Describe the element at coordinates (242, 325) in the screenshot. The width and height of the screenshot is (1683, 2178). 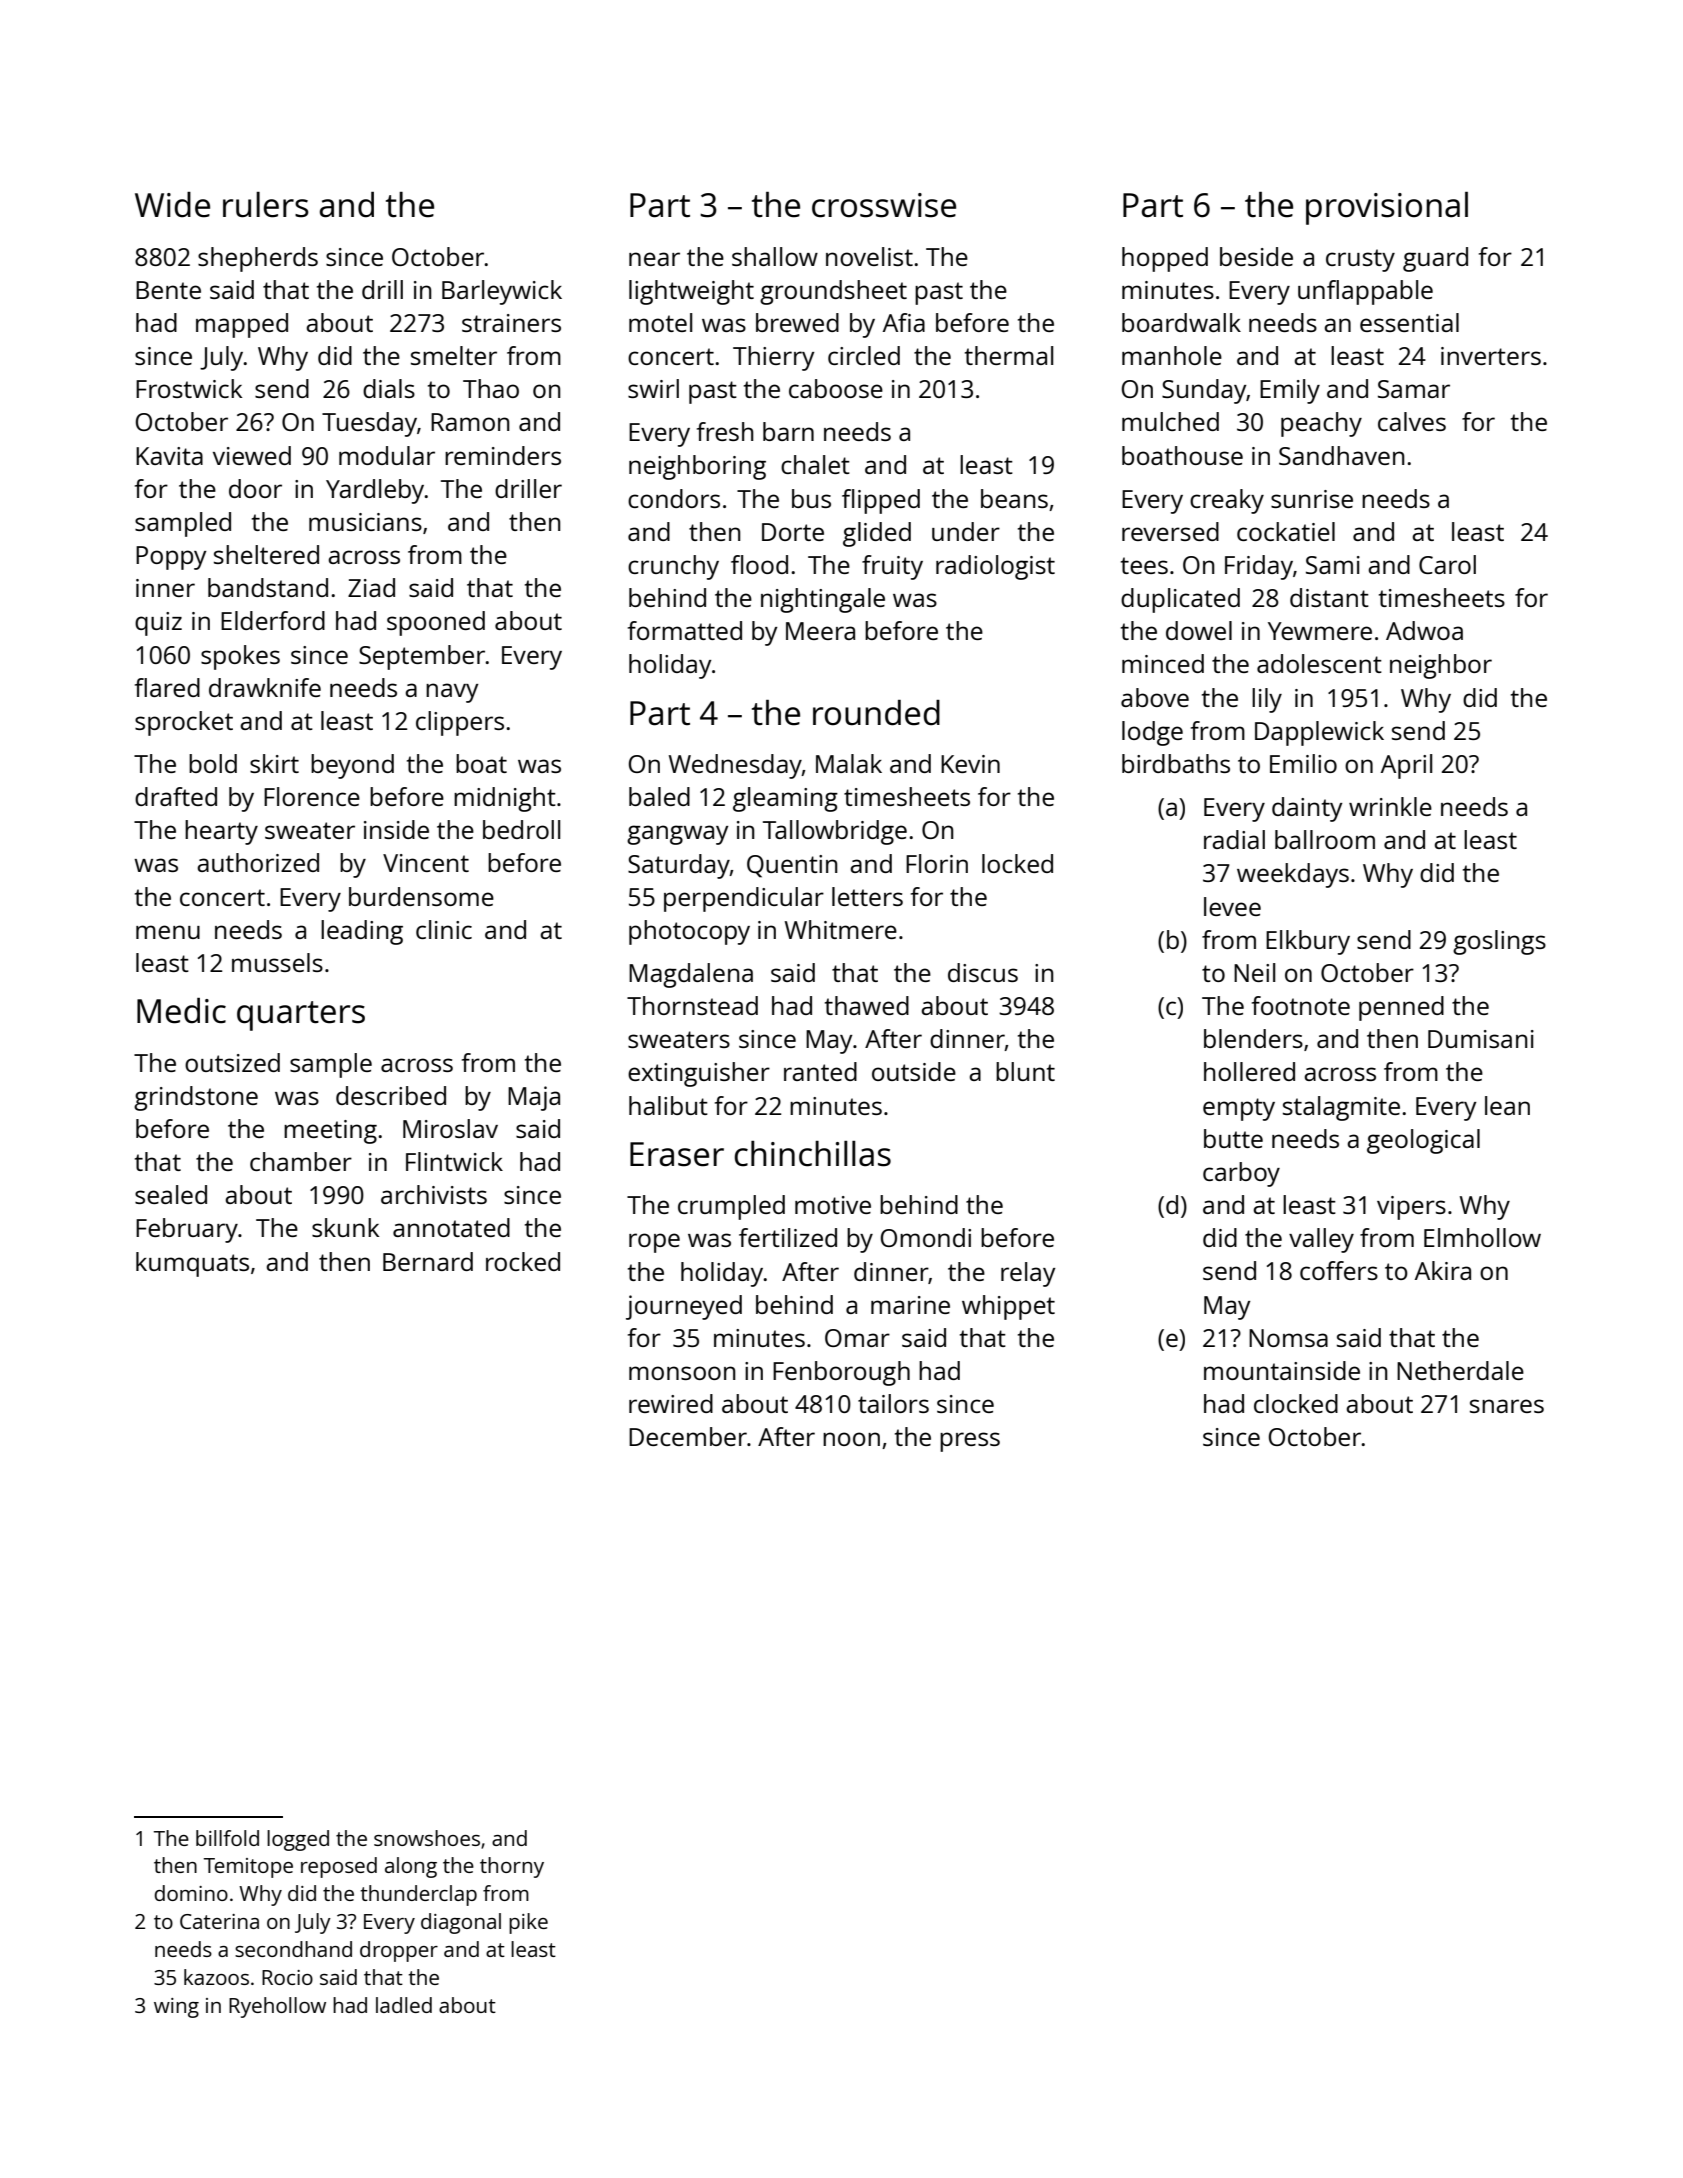
I see `mapped` at that location.
